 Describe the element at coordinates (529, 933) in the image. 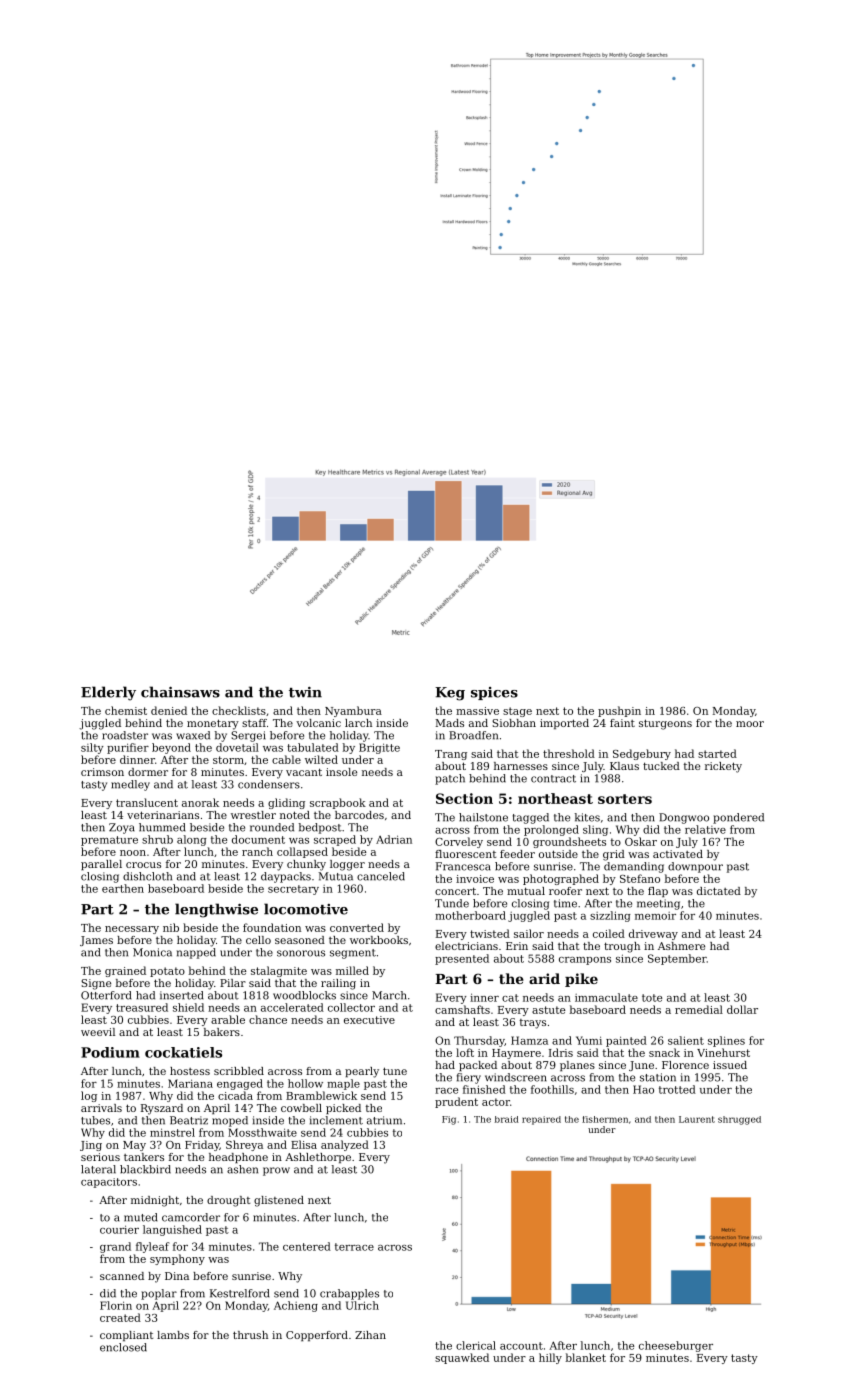

I see `sailor` at that location.
